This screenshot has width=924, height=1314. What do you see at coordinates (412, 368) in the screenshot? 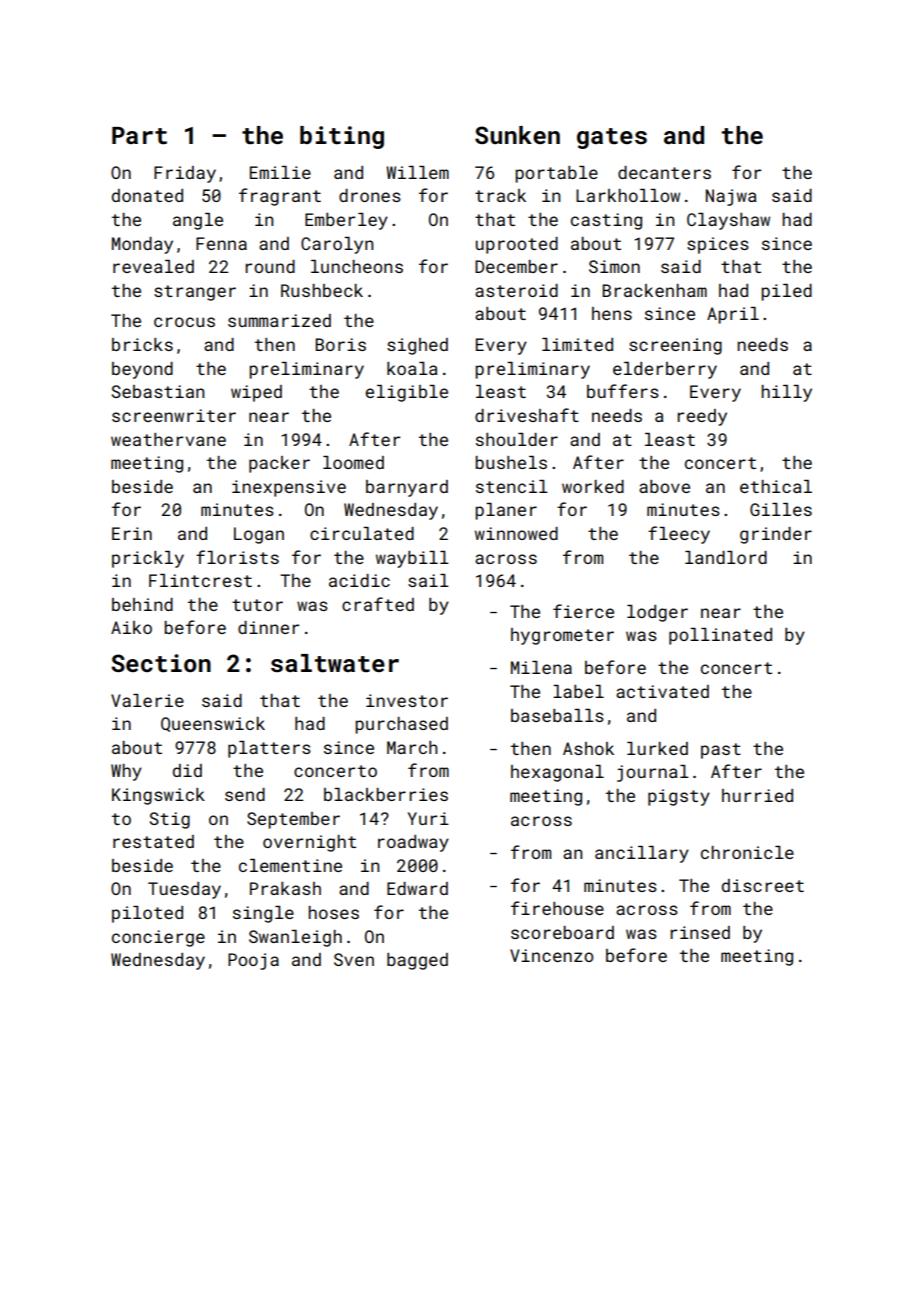
I see `koala` at bounding box center [412, 368].
